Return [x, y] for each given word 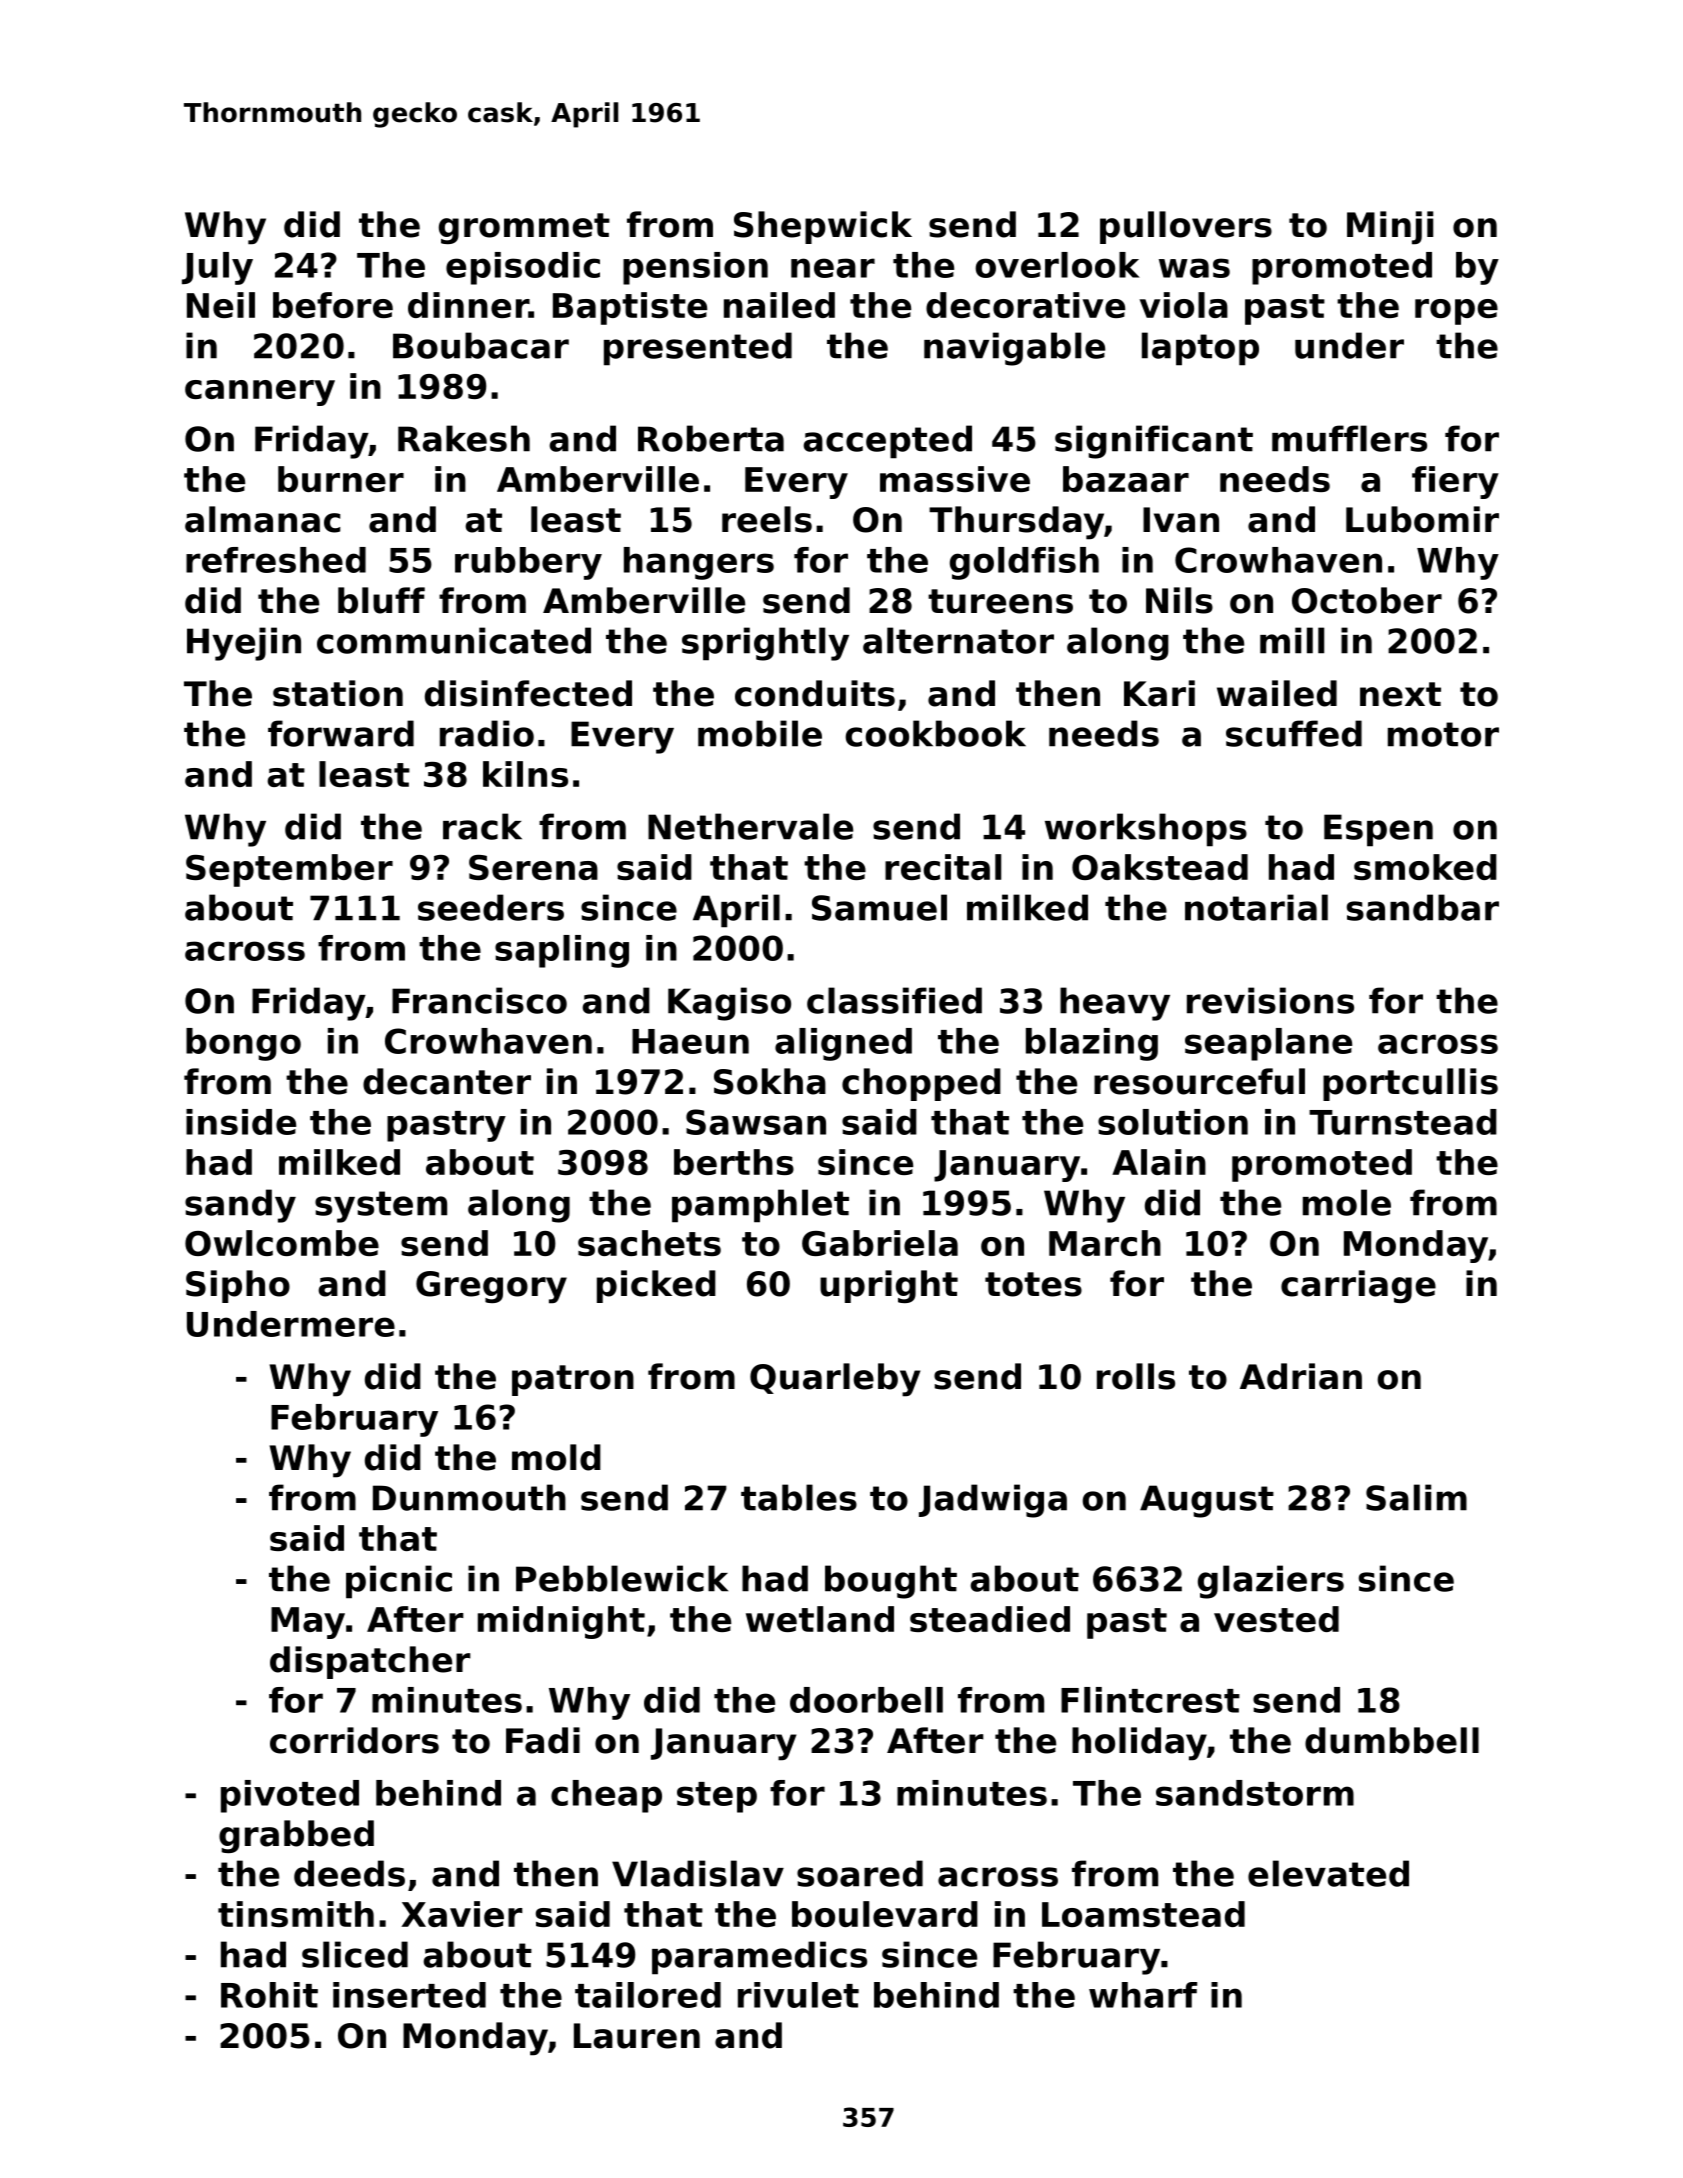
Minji [1390, 228]
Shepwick [823, 227]
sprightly [765, 644]
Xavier [462, 1914]
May [308, 1623]
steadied [990, 1619]
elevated [1328, 1873]
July [217, 268]
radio [487, 733]
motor [1443, 734]
